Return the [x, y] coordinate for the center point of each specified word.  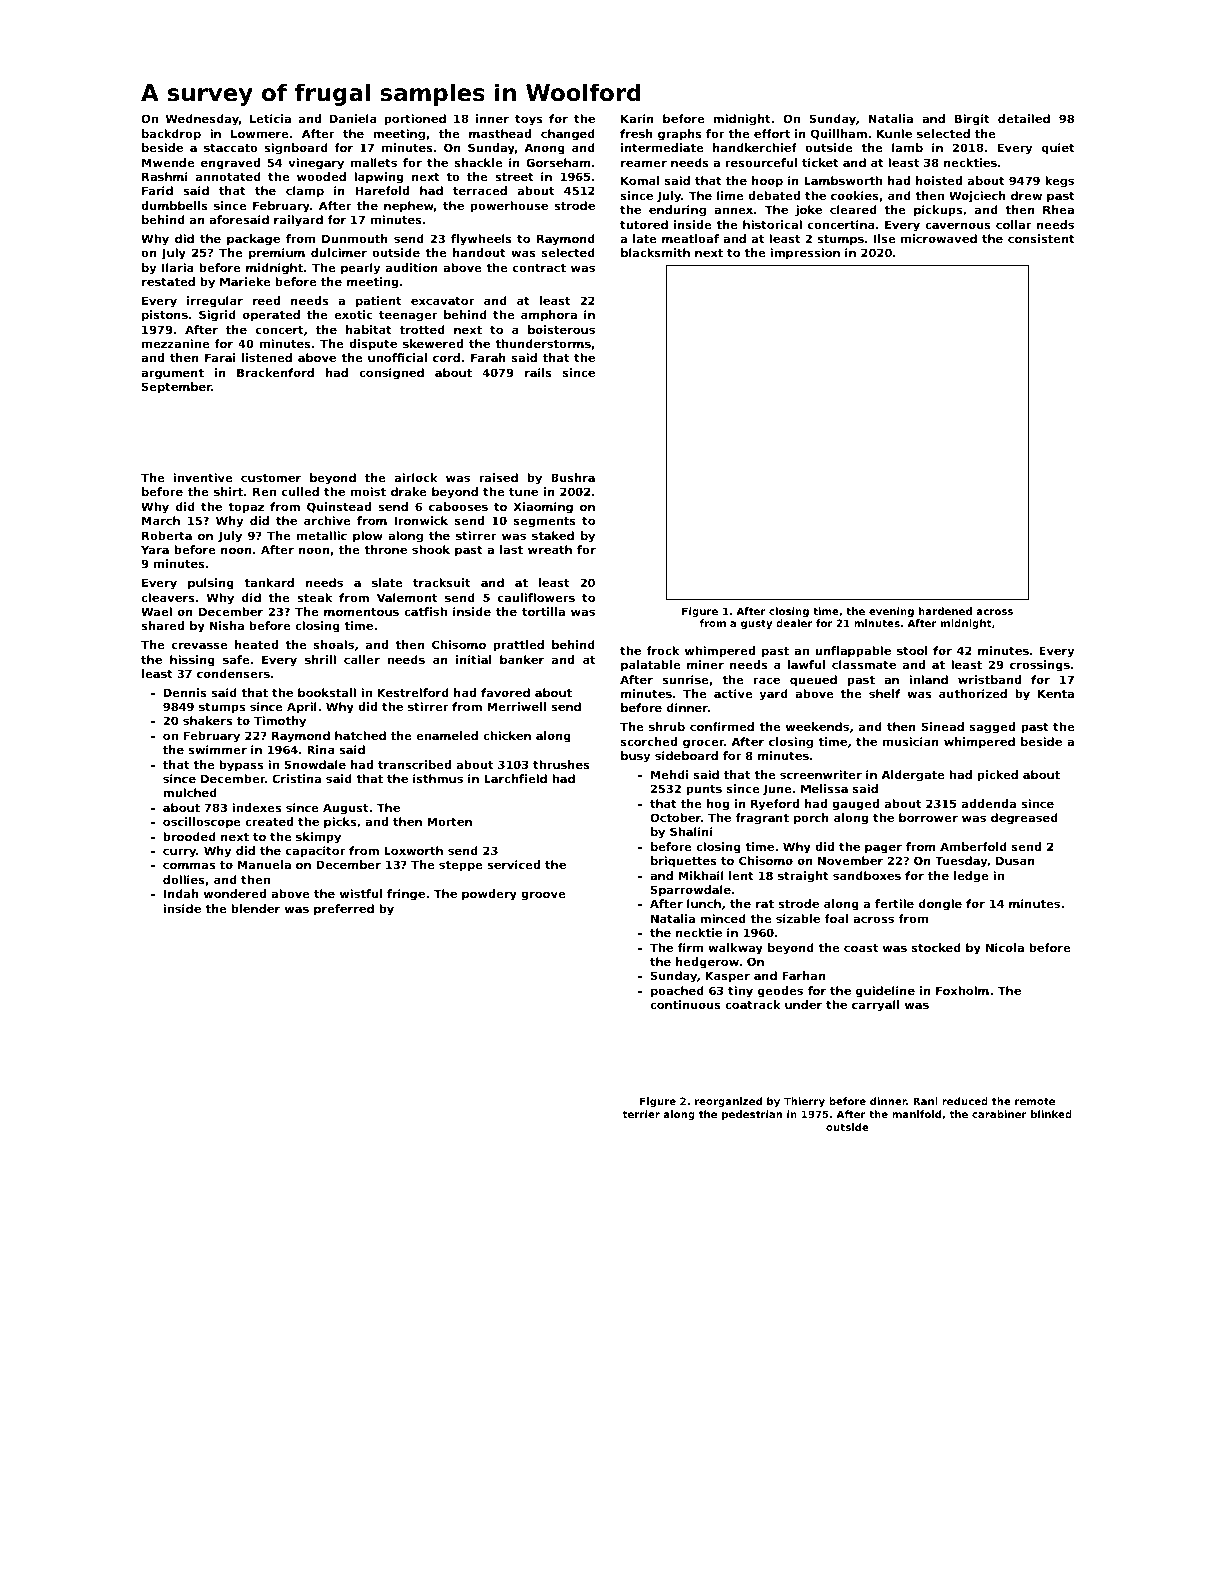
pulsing [211, 584]
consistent [1041, 238]
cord [446, 357]
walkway [735, 949]
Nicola [1005, 947]
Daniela [353, 118]
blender [255, 908]
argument [172, 374]
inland [928, 679]
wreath [550, 549]
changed [568, 135]
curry [179, 853]
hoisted [939, 180]
